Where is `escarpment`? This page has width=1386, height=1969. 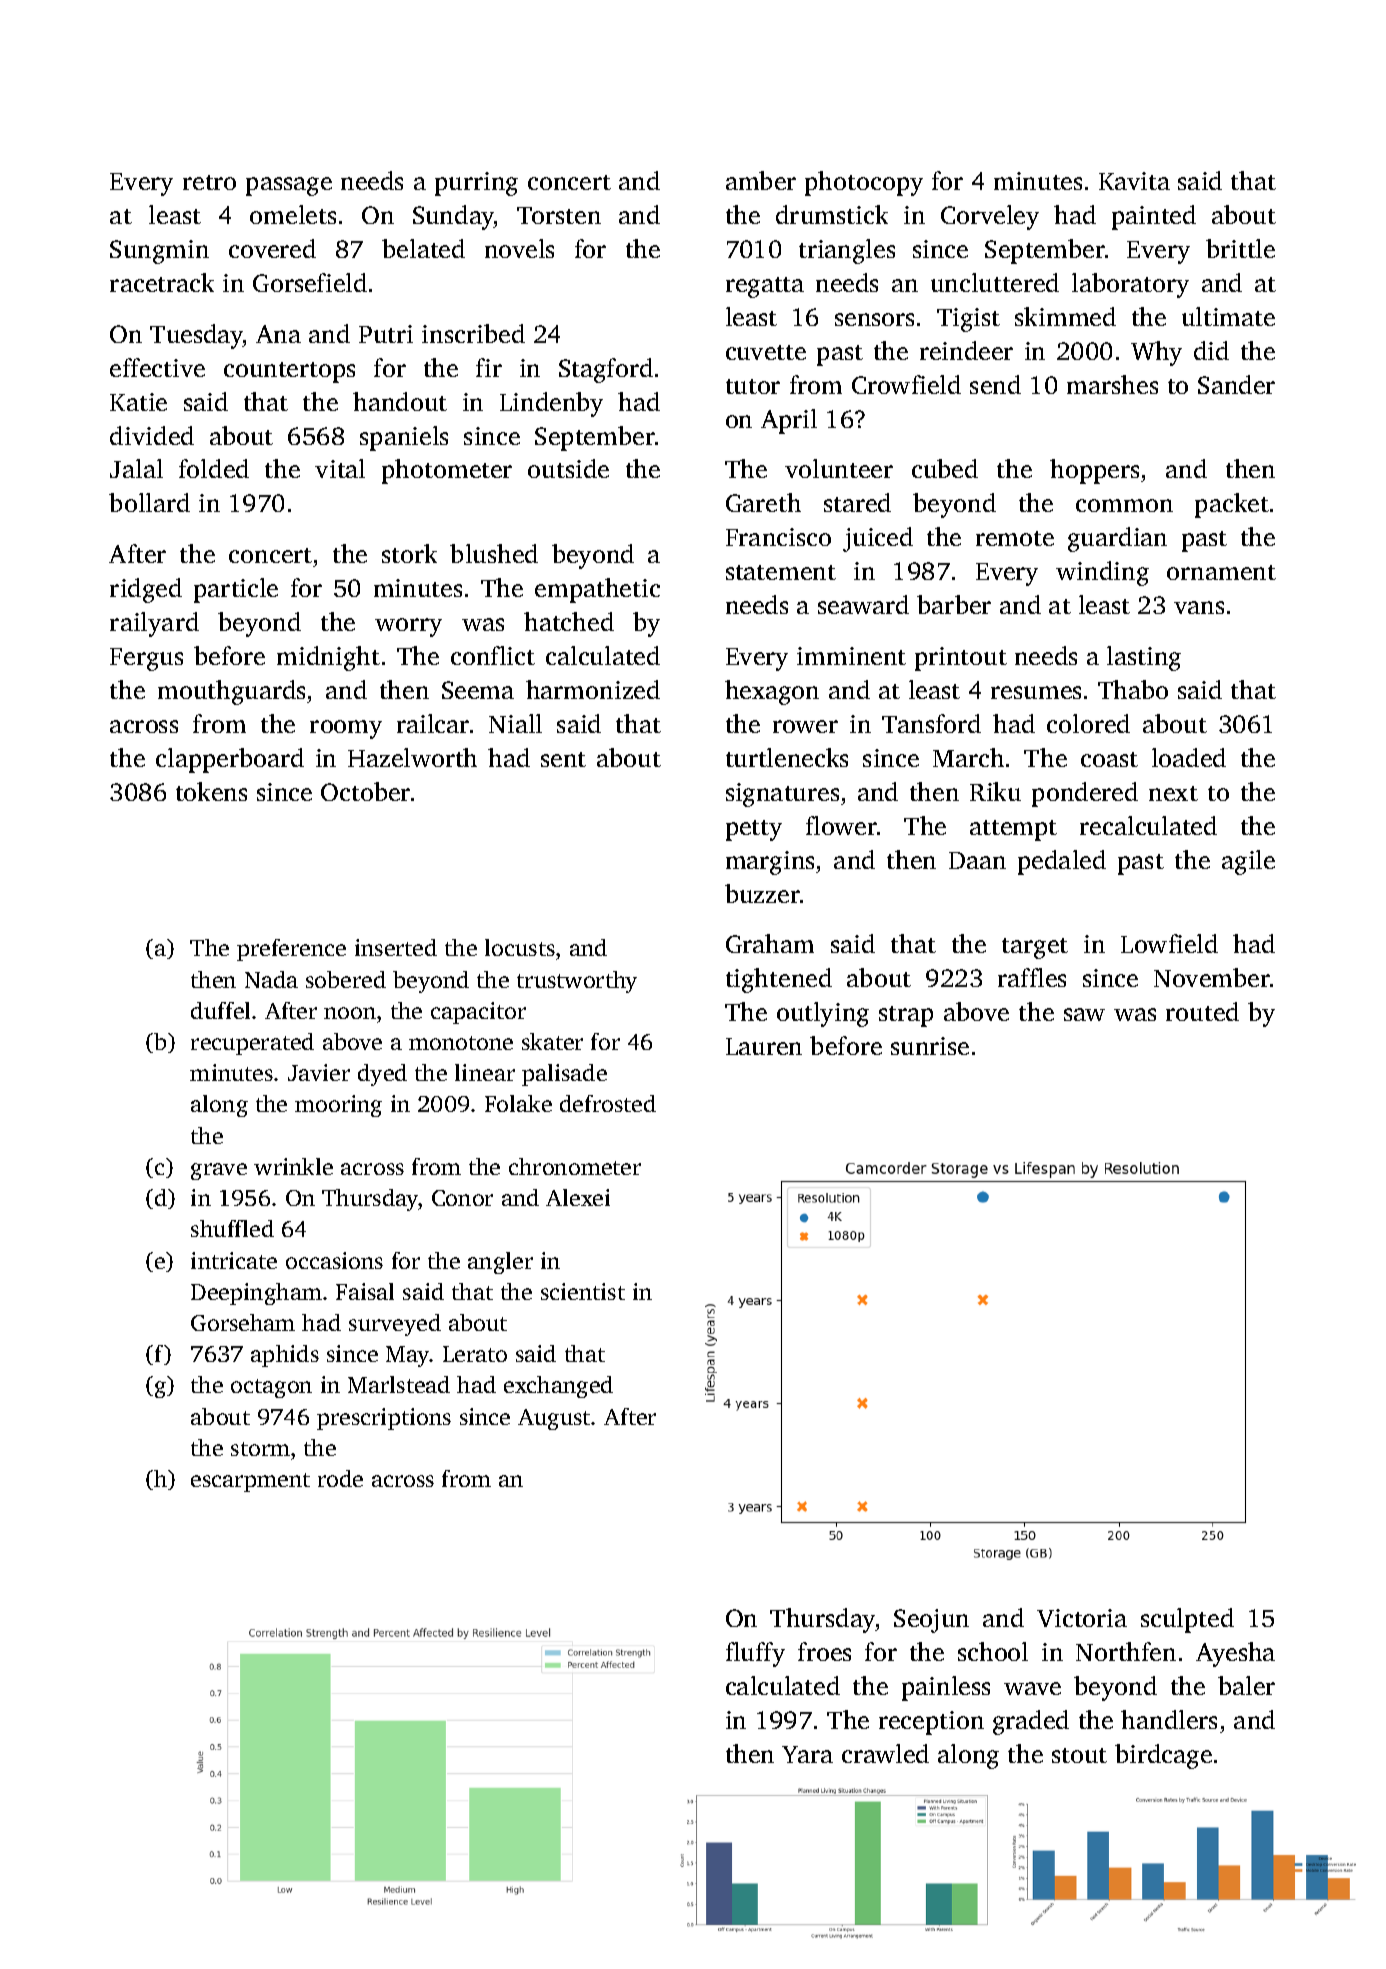 escarpment is located at coordinates (250, 1482).
